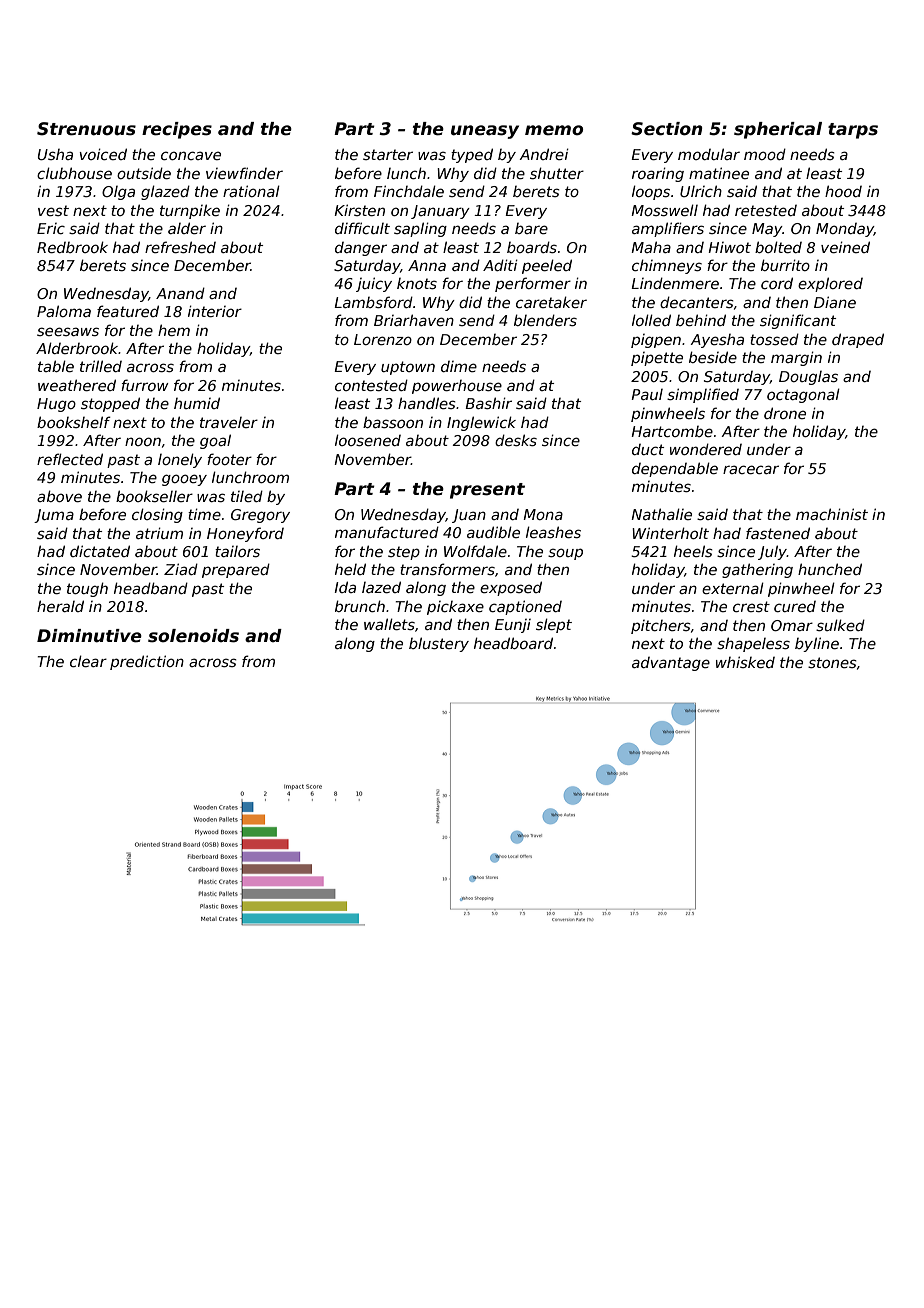  Describe the element at coordinates (808, 378) in the screenshot. I see `Douglas` at that location.
